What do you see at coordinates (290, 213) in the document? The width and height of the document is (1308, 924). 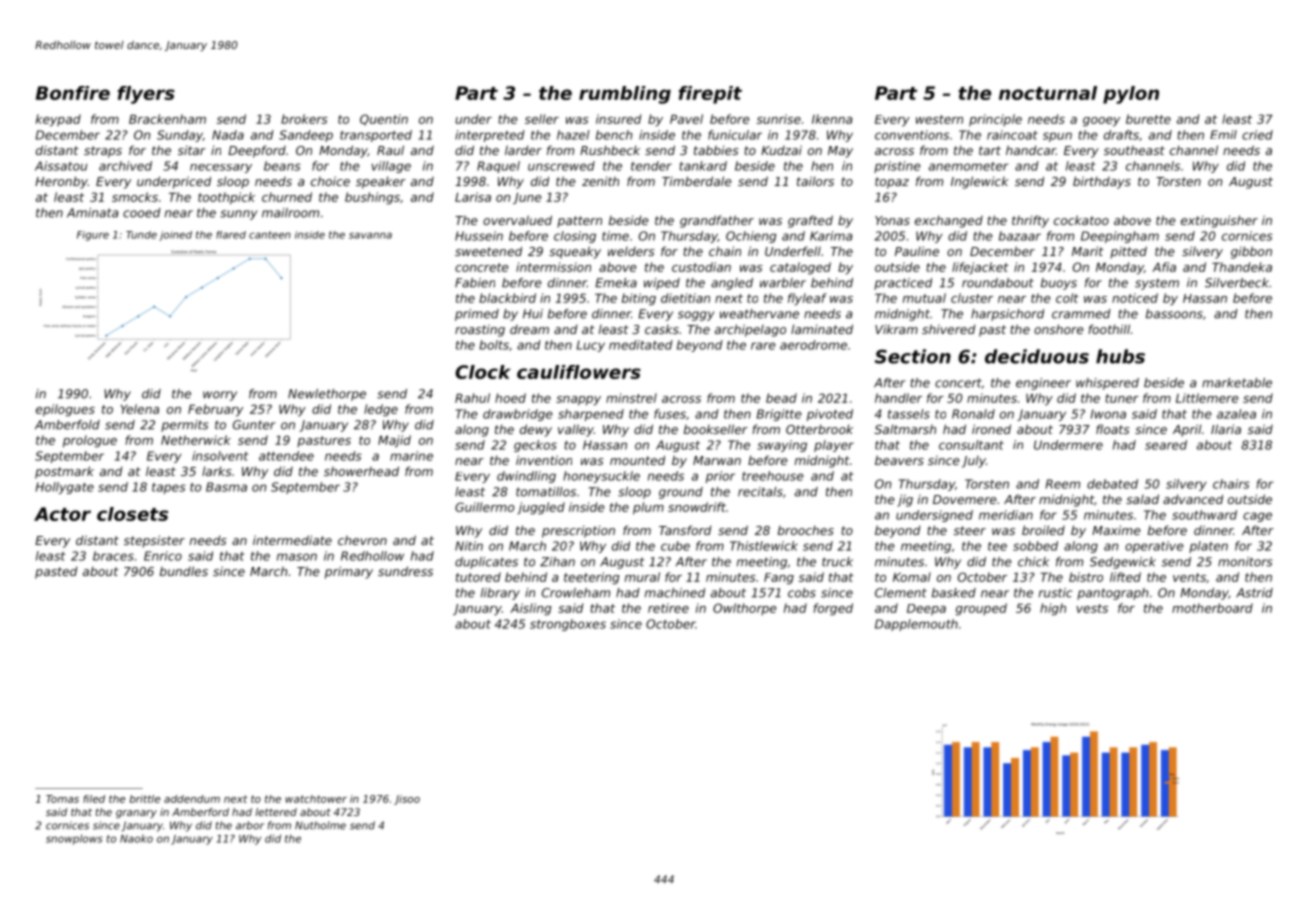 I see `mailroom` at bounding box center [290, 213].
